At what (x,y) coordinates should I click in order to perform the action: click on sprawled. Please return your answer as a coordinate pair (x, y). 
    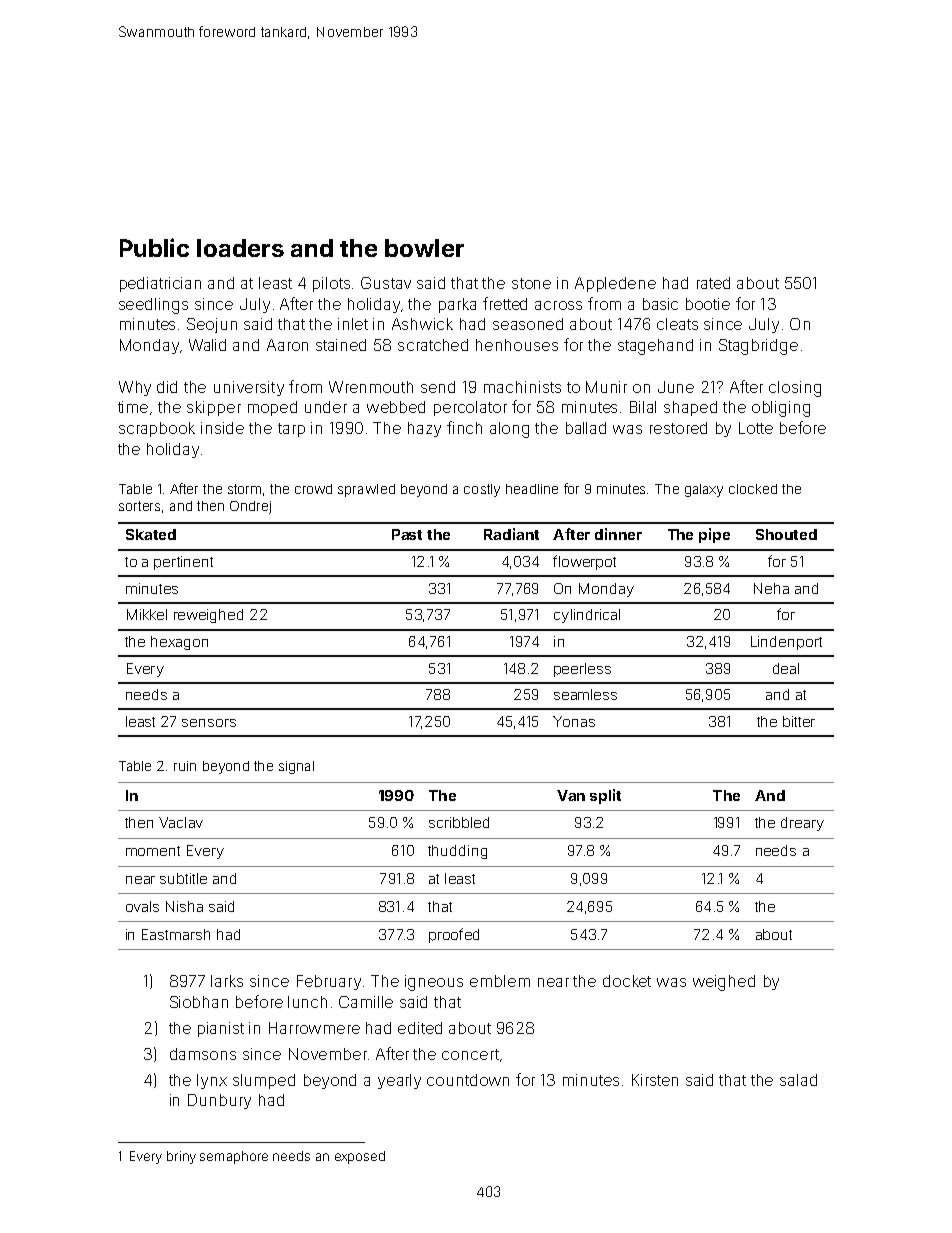
    Looking at the image, I should click on (366, 490).
